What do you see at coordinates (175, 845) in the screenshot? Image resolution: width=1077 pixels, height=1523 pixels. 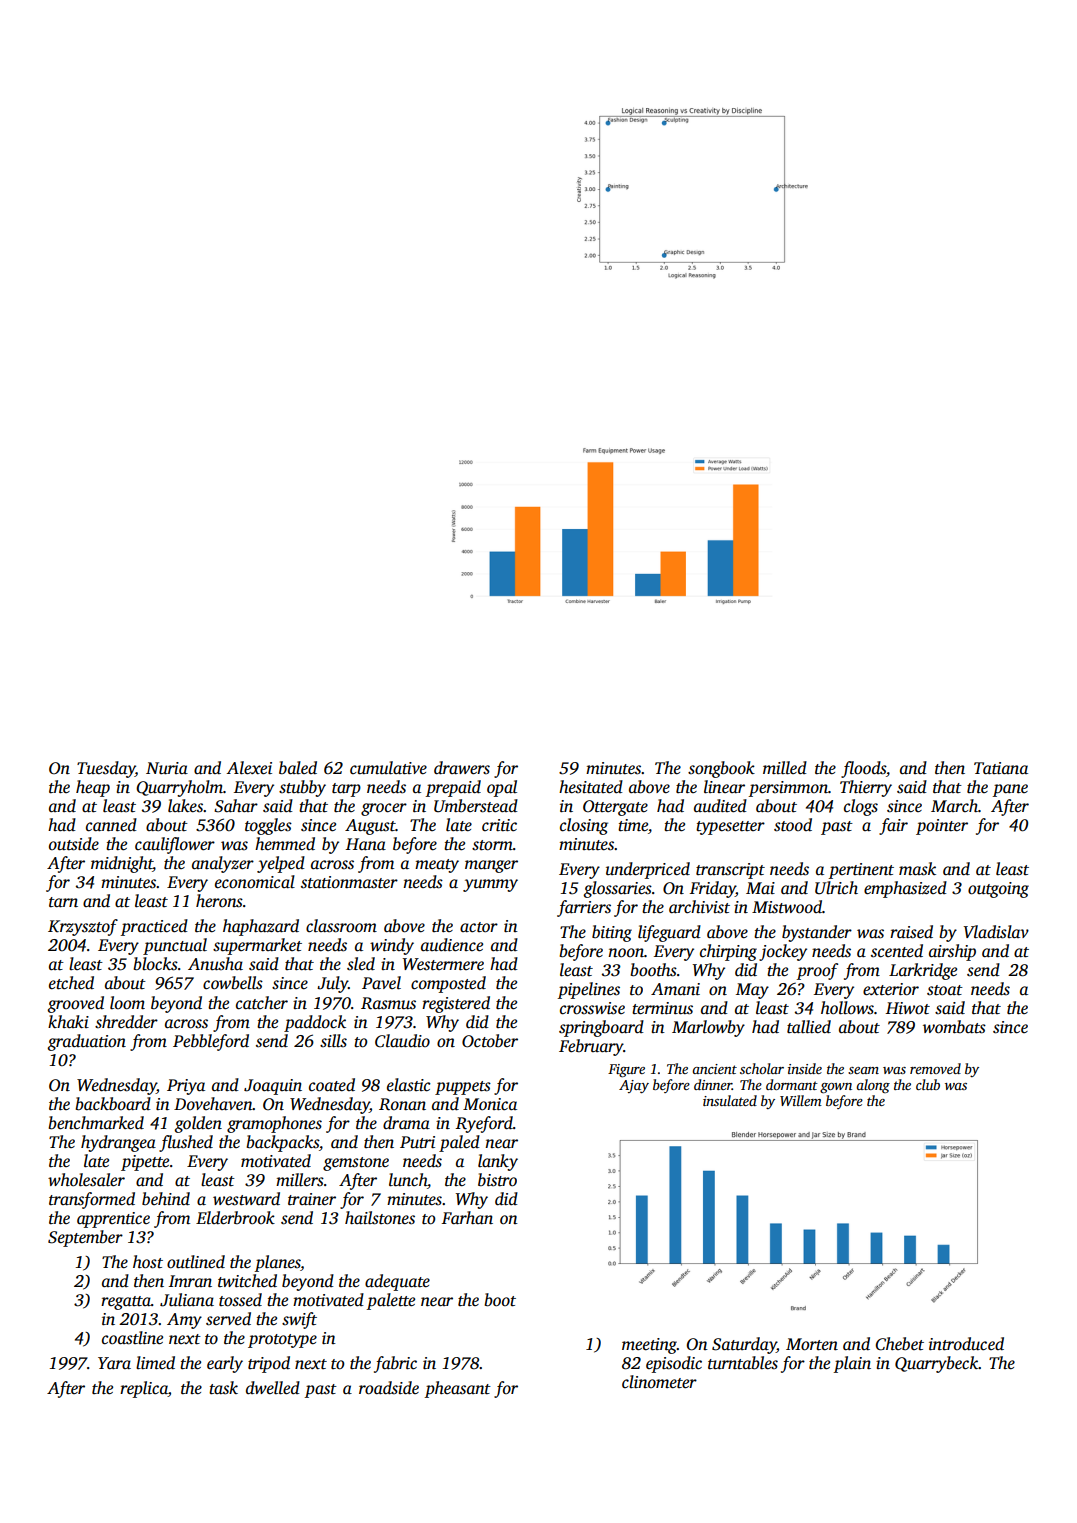 I see `cauliflower` at bounding box center [175, 845].
